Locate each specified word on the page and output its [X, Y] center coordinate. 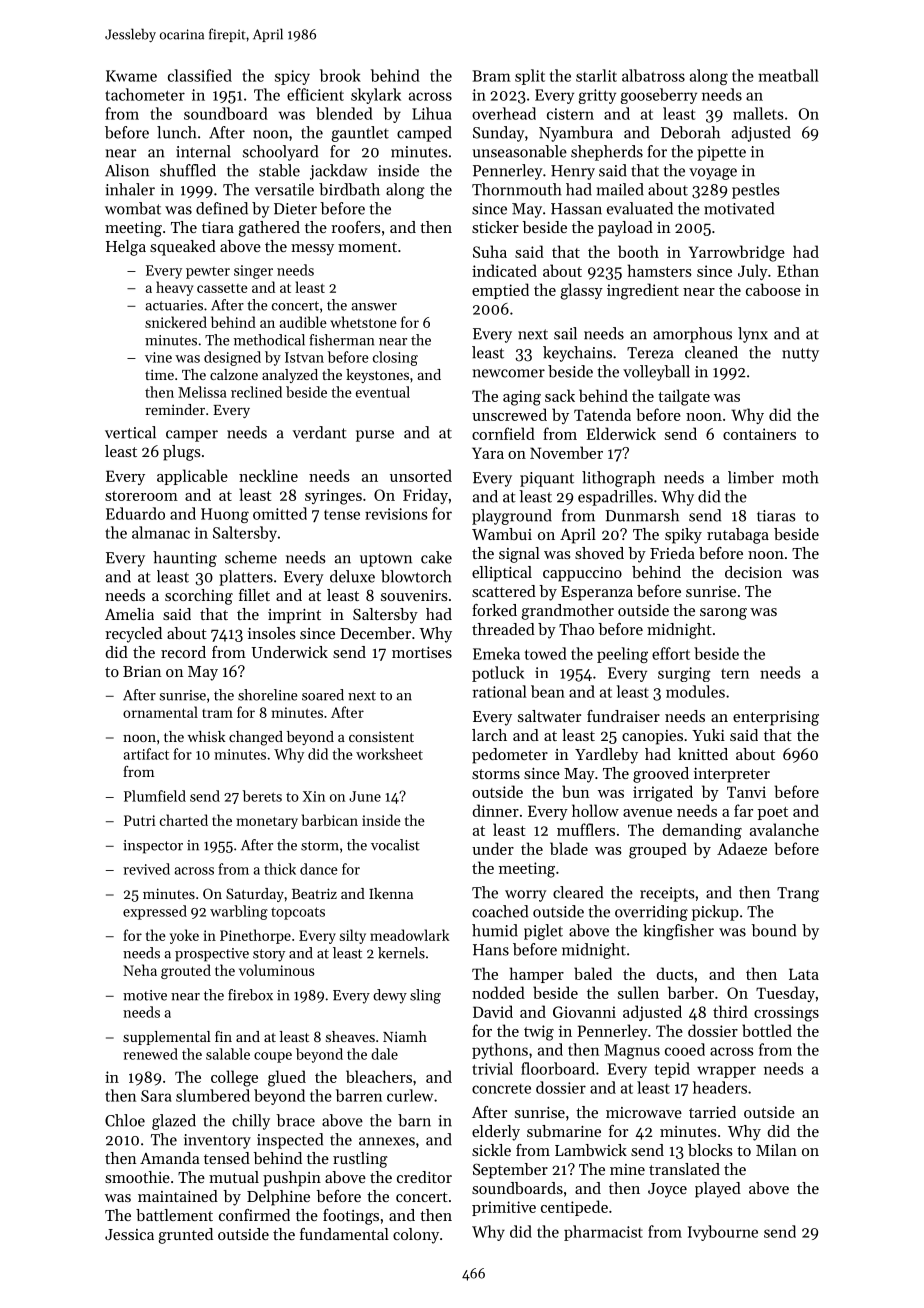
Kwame [131, 76]
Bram [491, 76]
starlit [596, 75]
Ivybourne [723, 1233]
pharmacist [603, 1233]
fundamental [344, 1234]
